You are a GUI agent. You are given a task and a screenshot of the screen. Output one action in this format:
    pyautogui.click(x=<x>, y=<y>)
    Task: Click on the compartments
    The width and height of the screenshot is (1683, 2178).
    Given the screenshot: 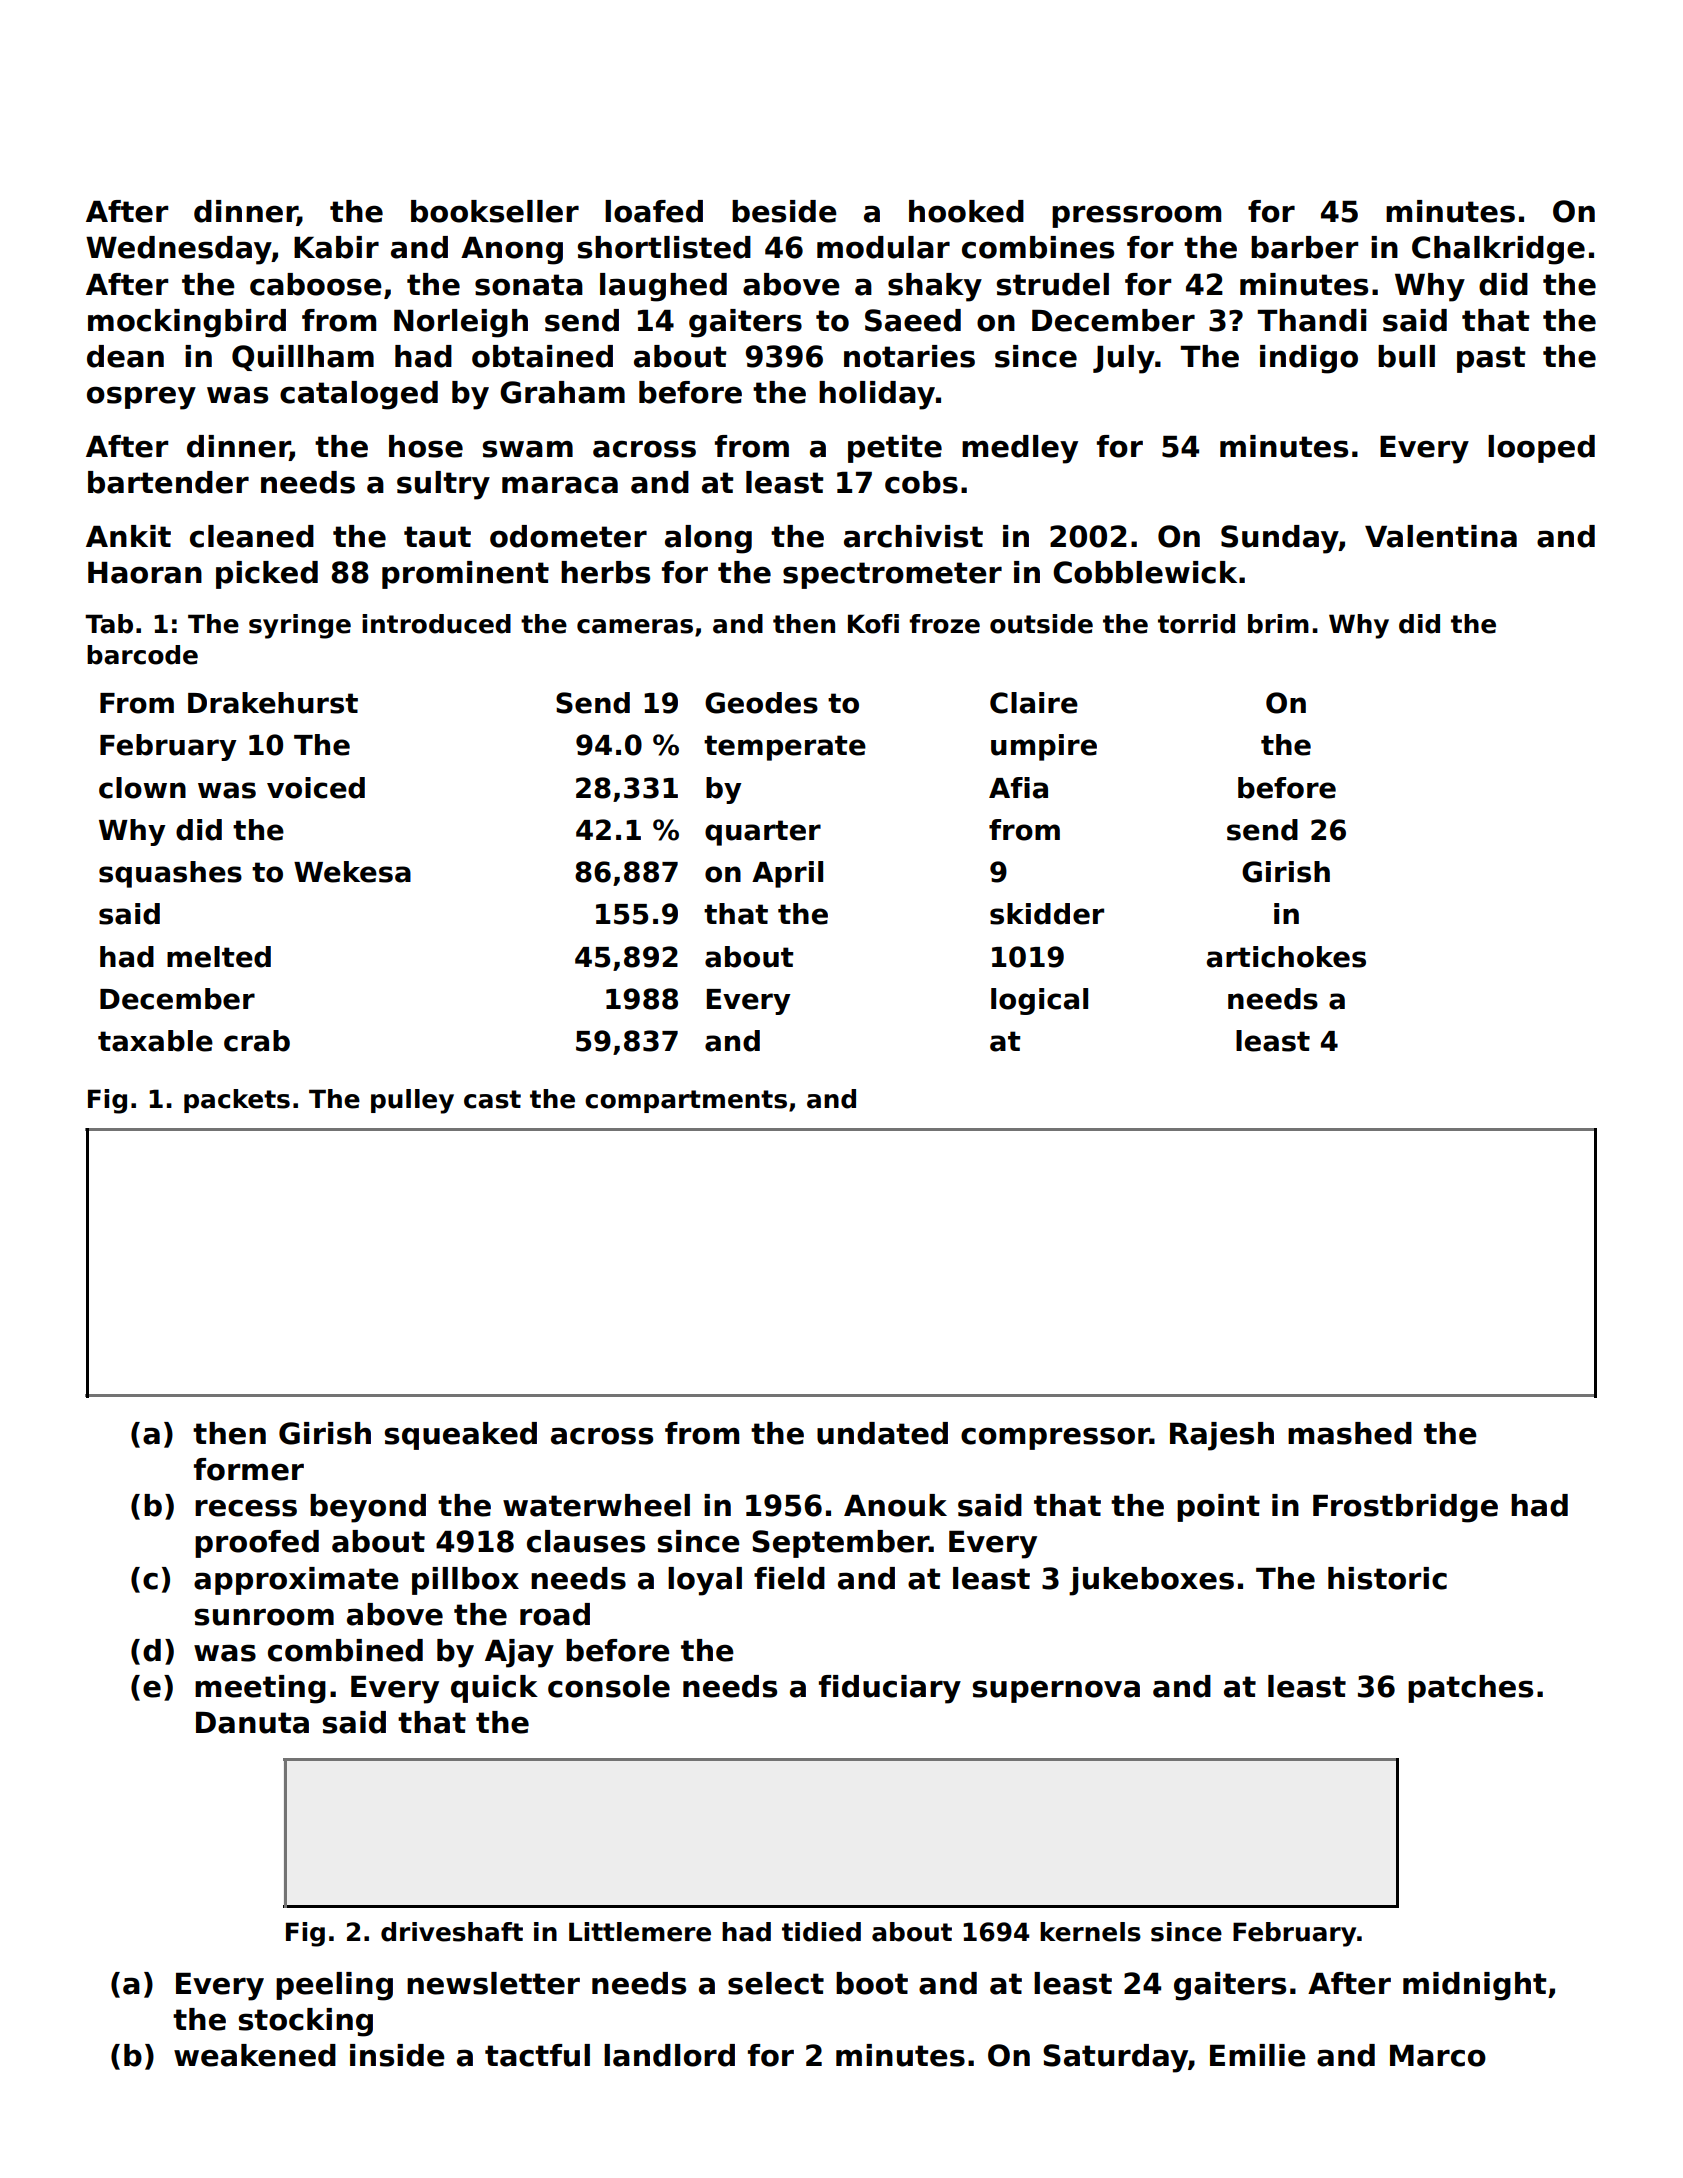 What is the action you would take?
    pyautogui.click(x=686, y=1101)
